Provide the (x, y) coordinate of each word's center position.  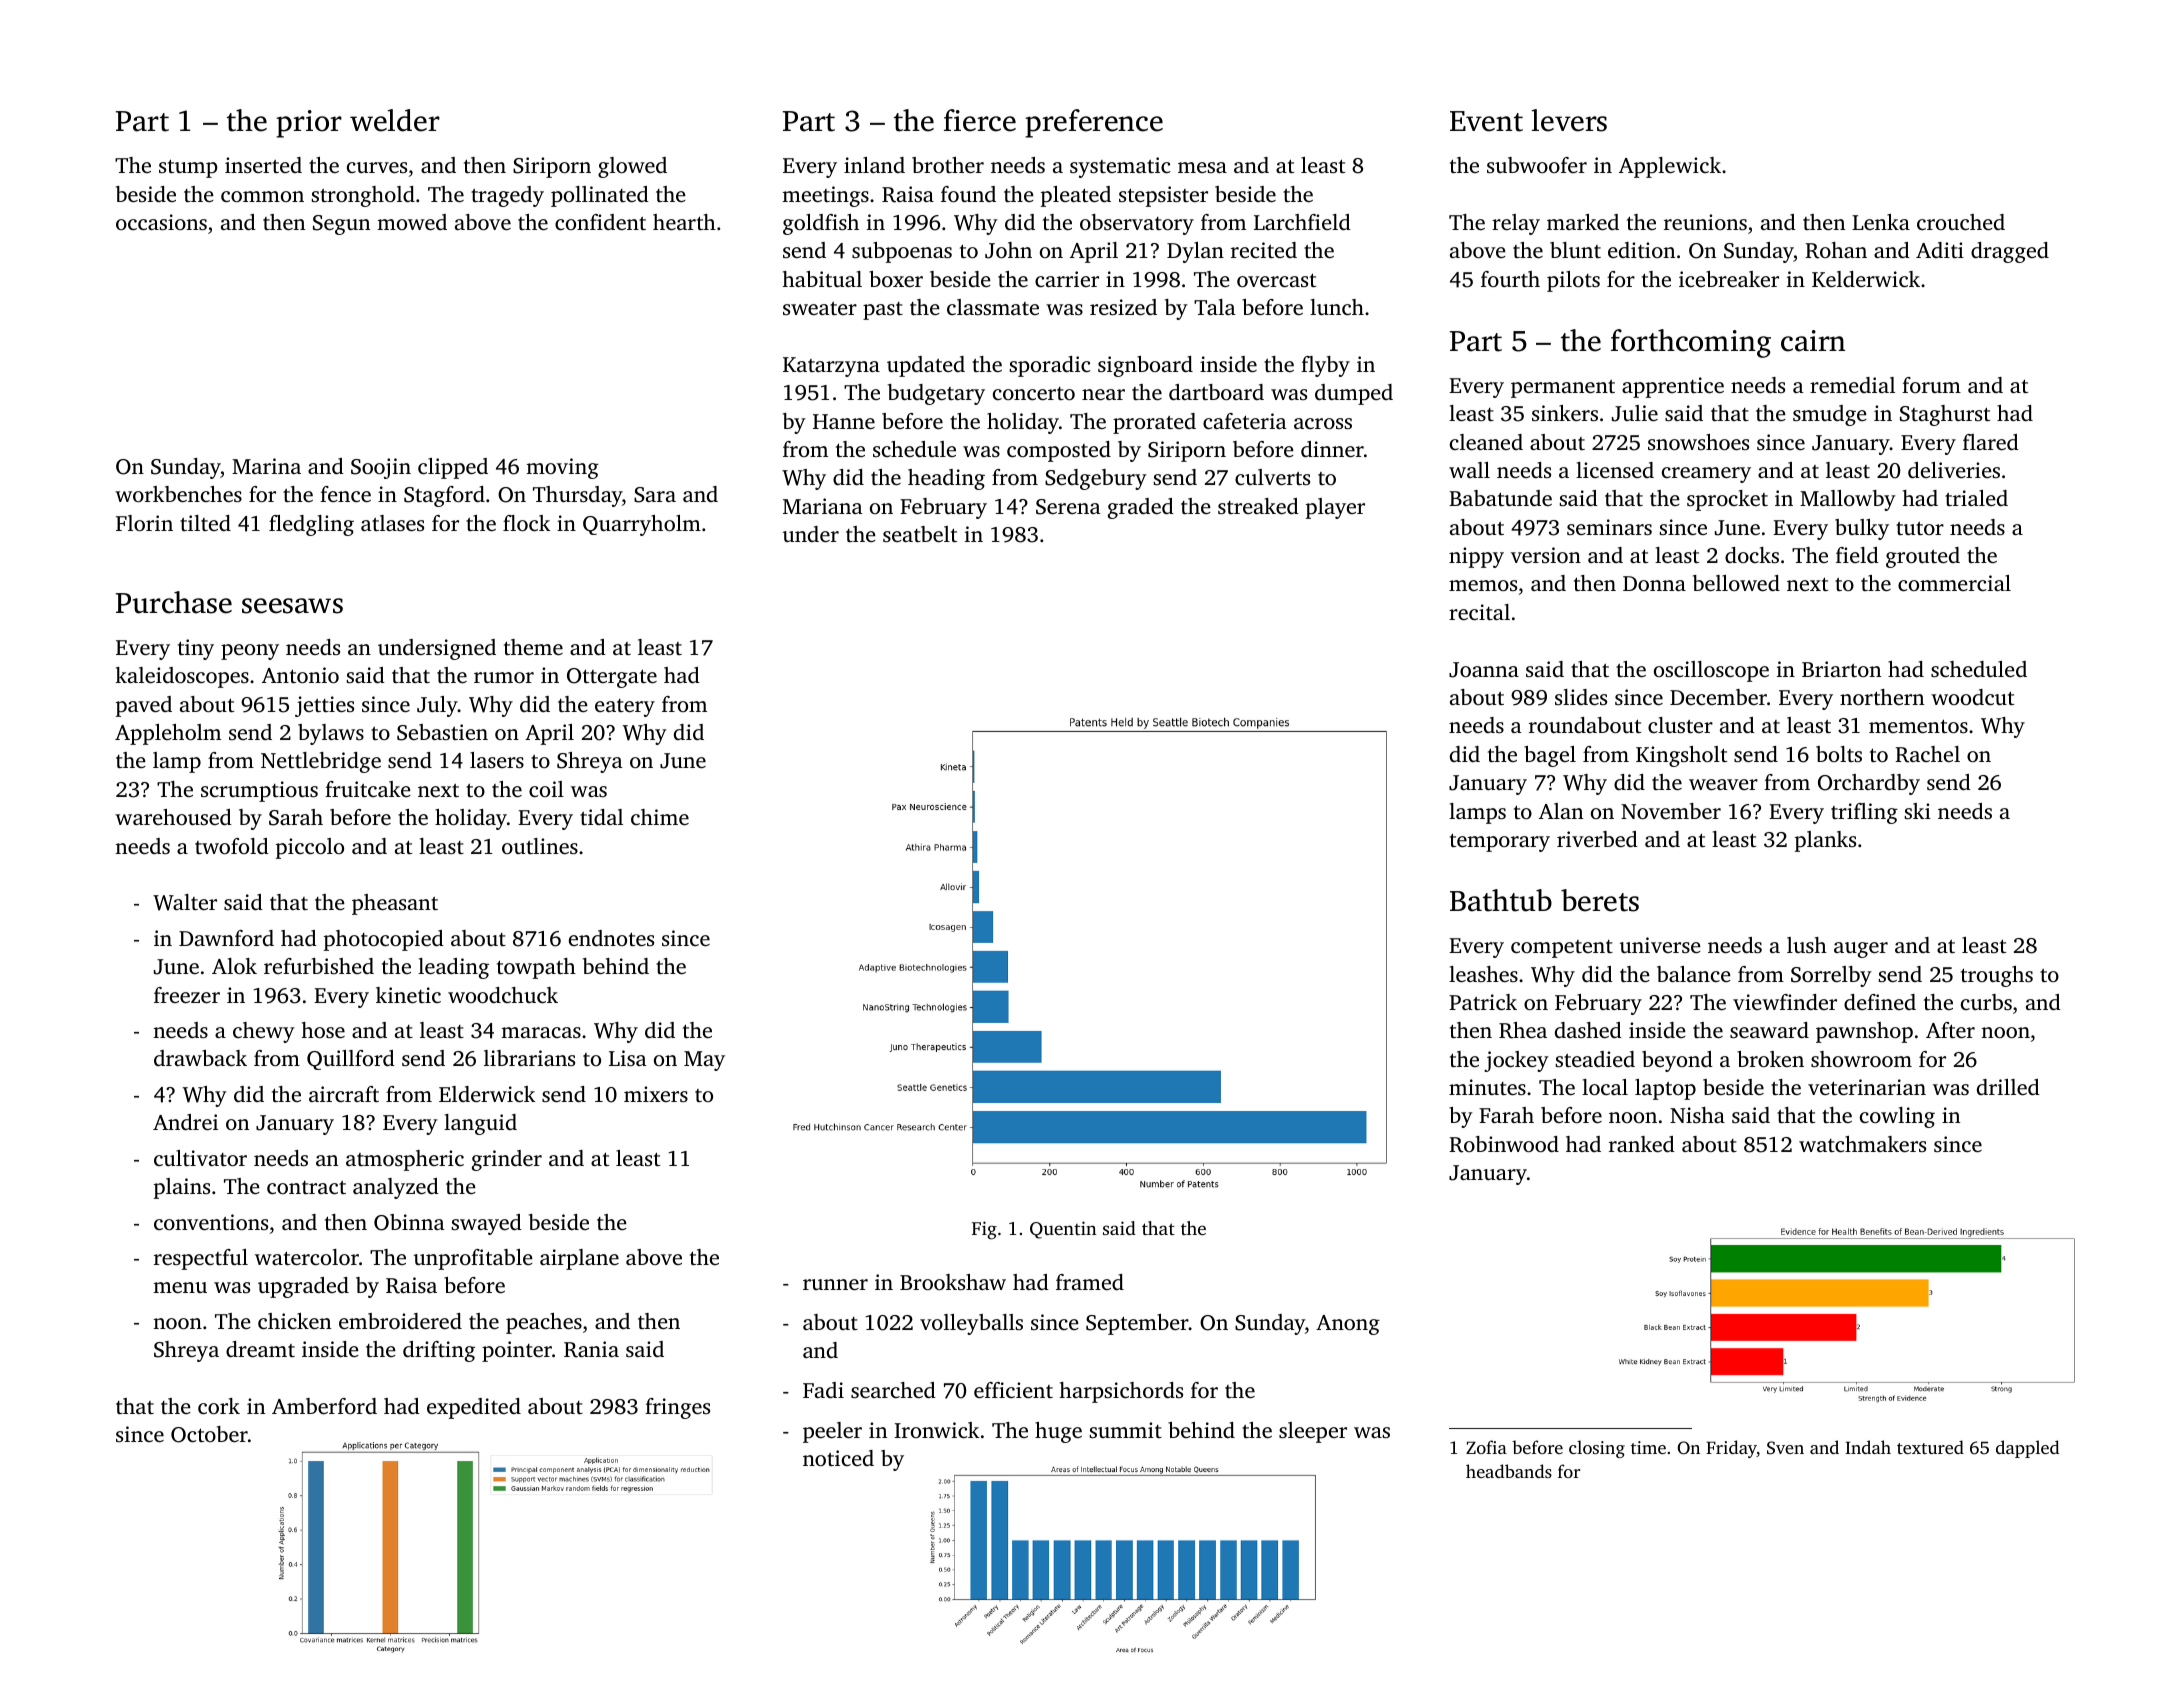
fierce (980, 120)
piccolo (310, 848)
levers (1569, 120)
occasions (161, 222)
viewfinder (1785, 1002)
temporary (1500, 842)
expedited (474, 1408)
